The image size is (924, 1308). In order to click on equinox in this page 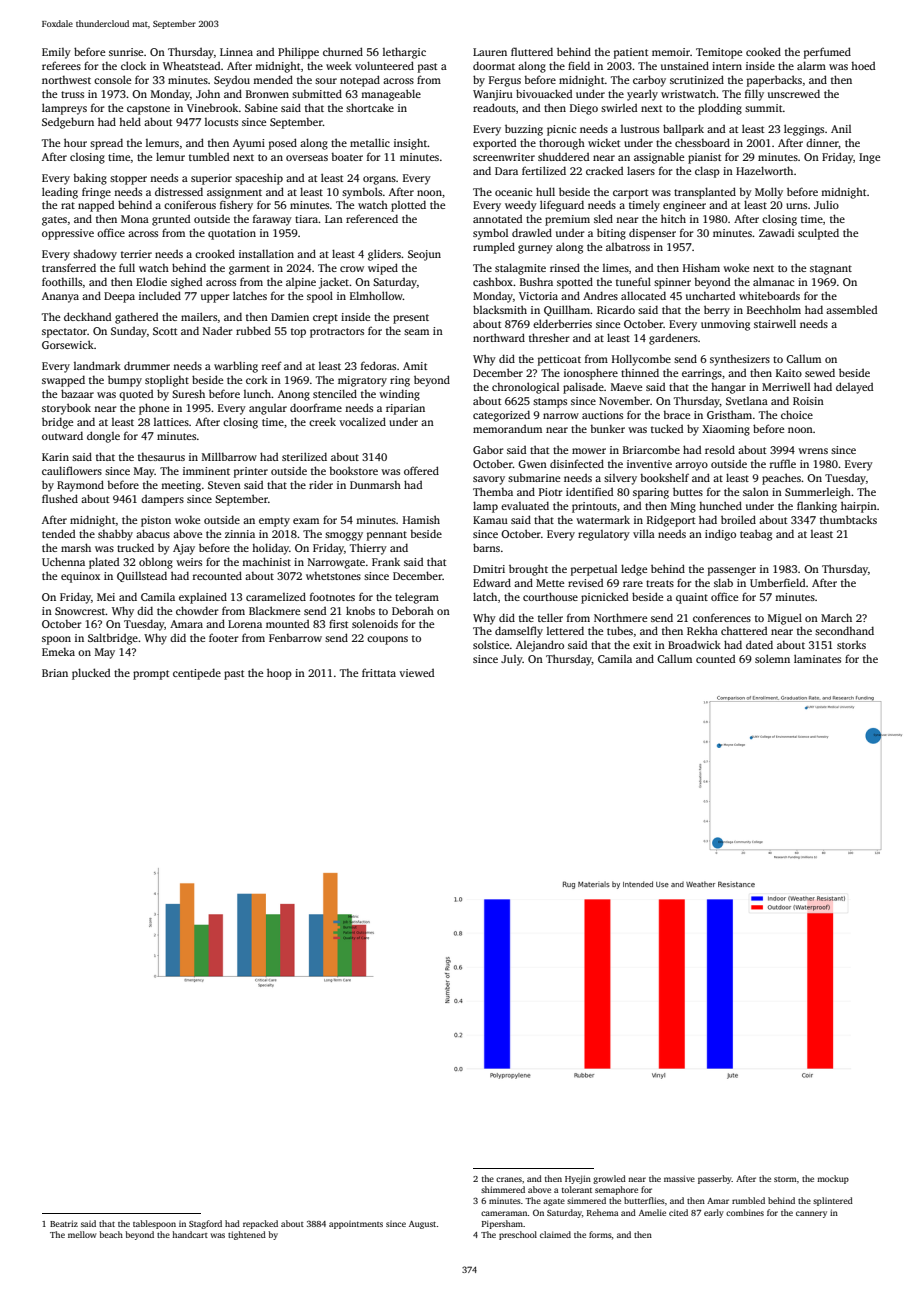, I will do `click(80, 577)`.
